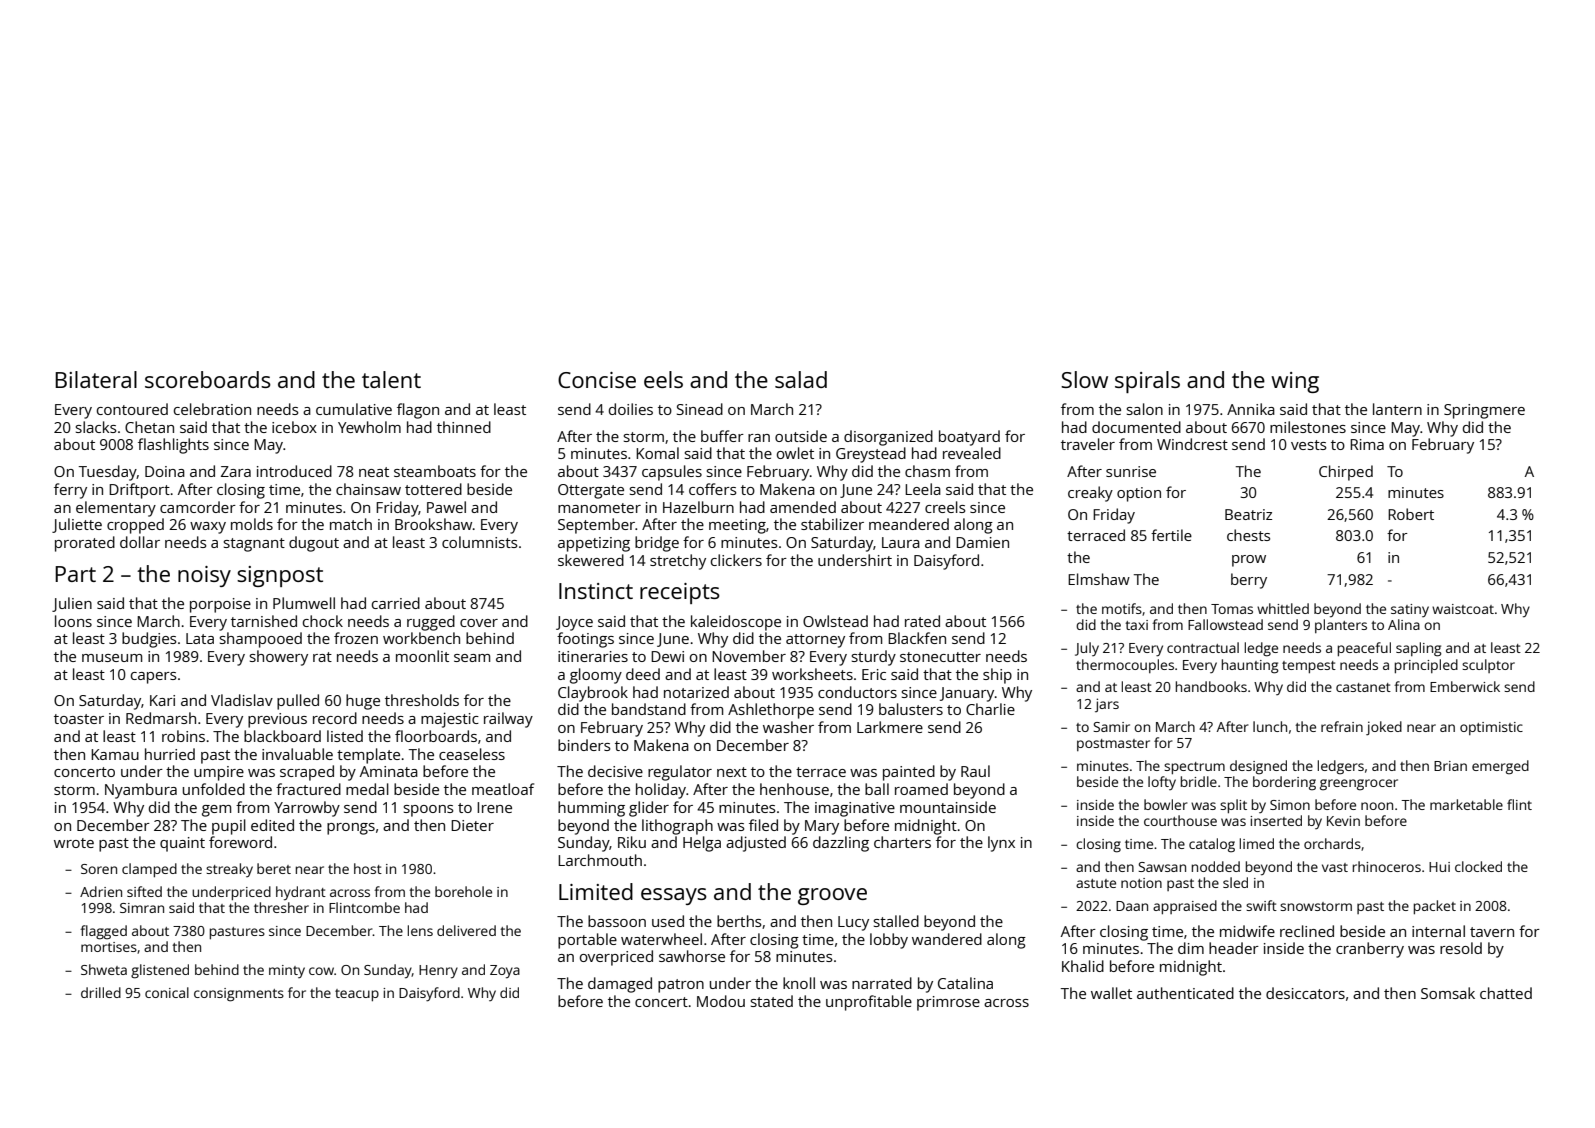 This screenshot has height=1128, width=1595. Describe the element at coordinates (1466, 804) in the screenshot. I see `marketable` at that location.
